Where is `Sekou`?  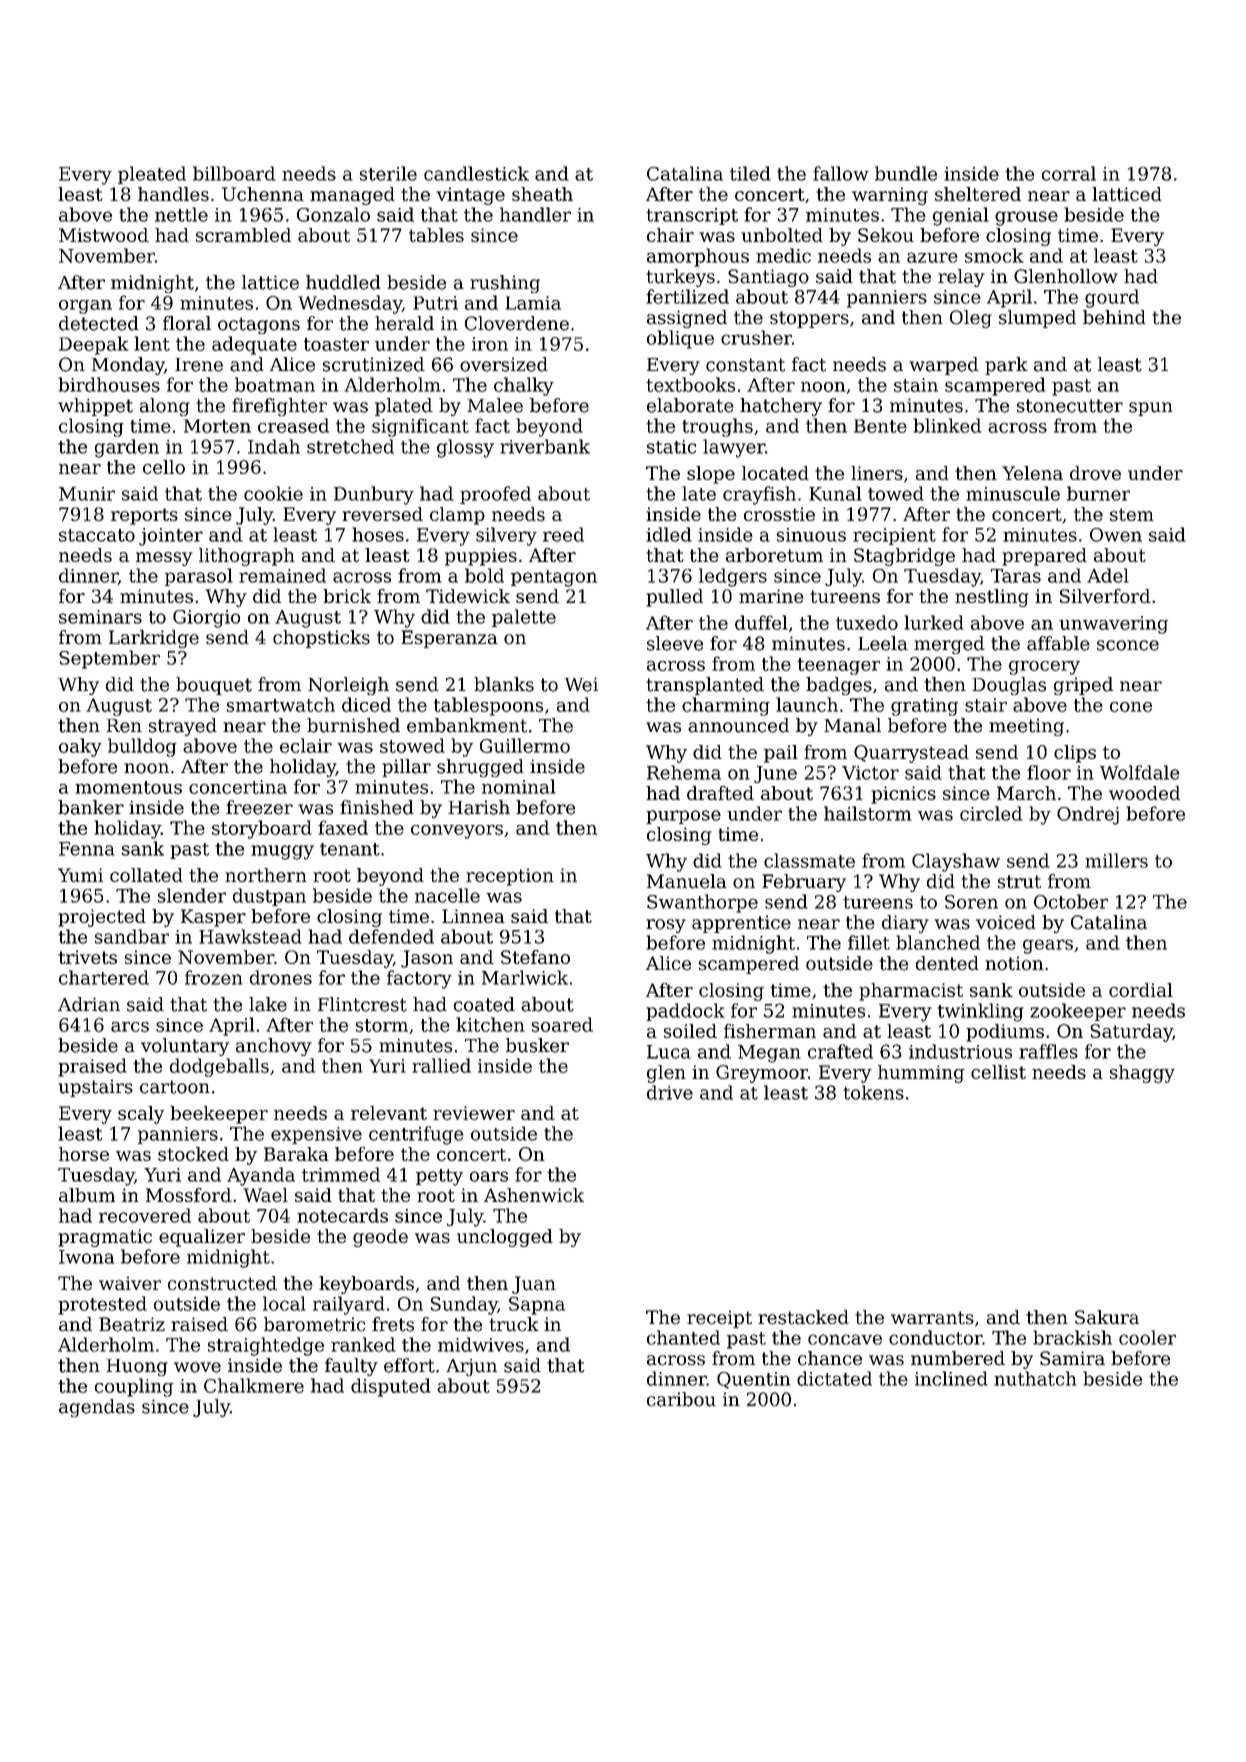
Sekou is located at coordinates (886, 235).
